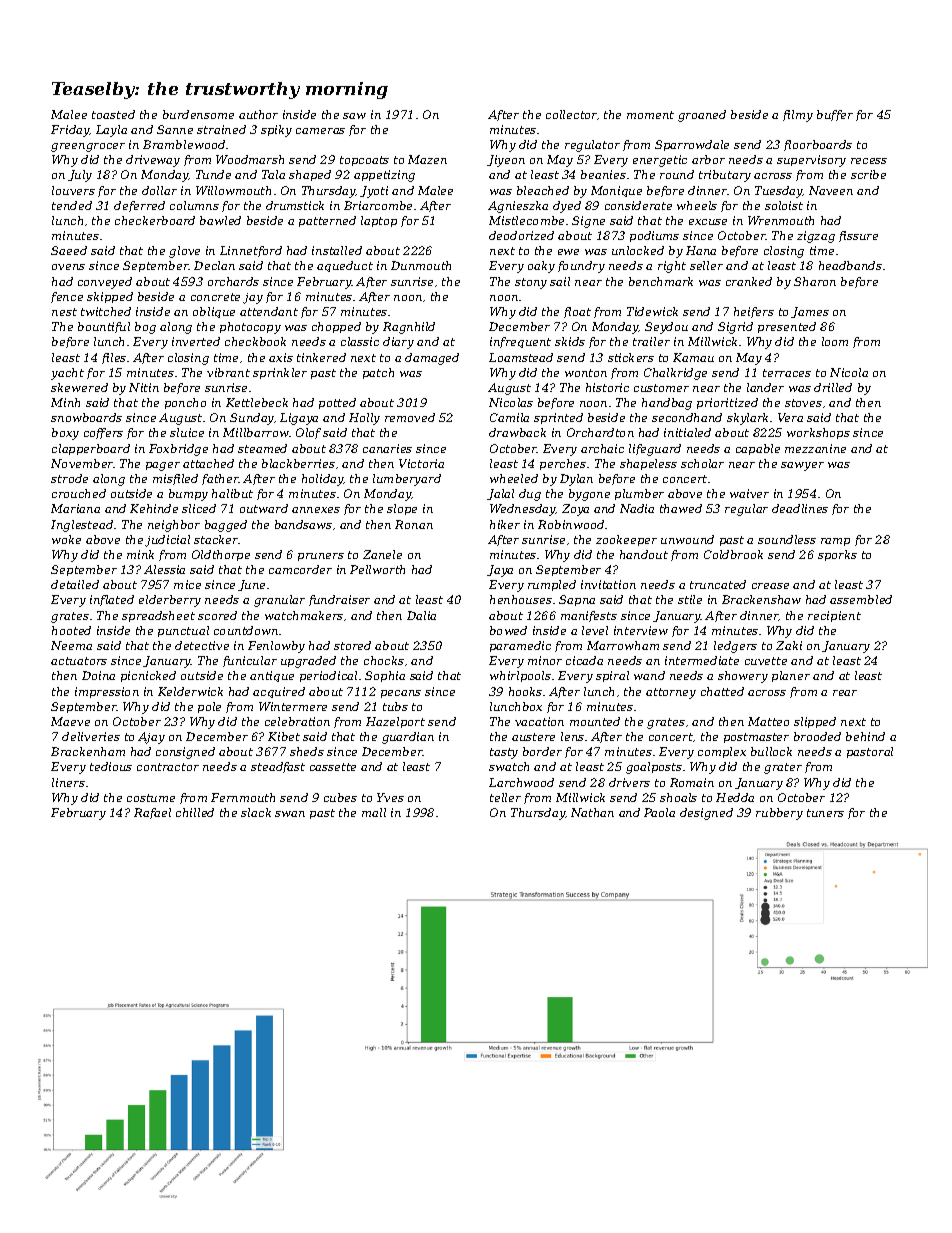 The height and width of the document is (1233, 952). I want to click on Pellworth, so click(377, 569).
